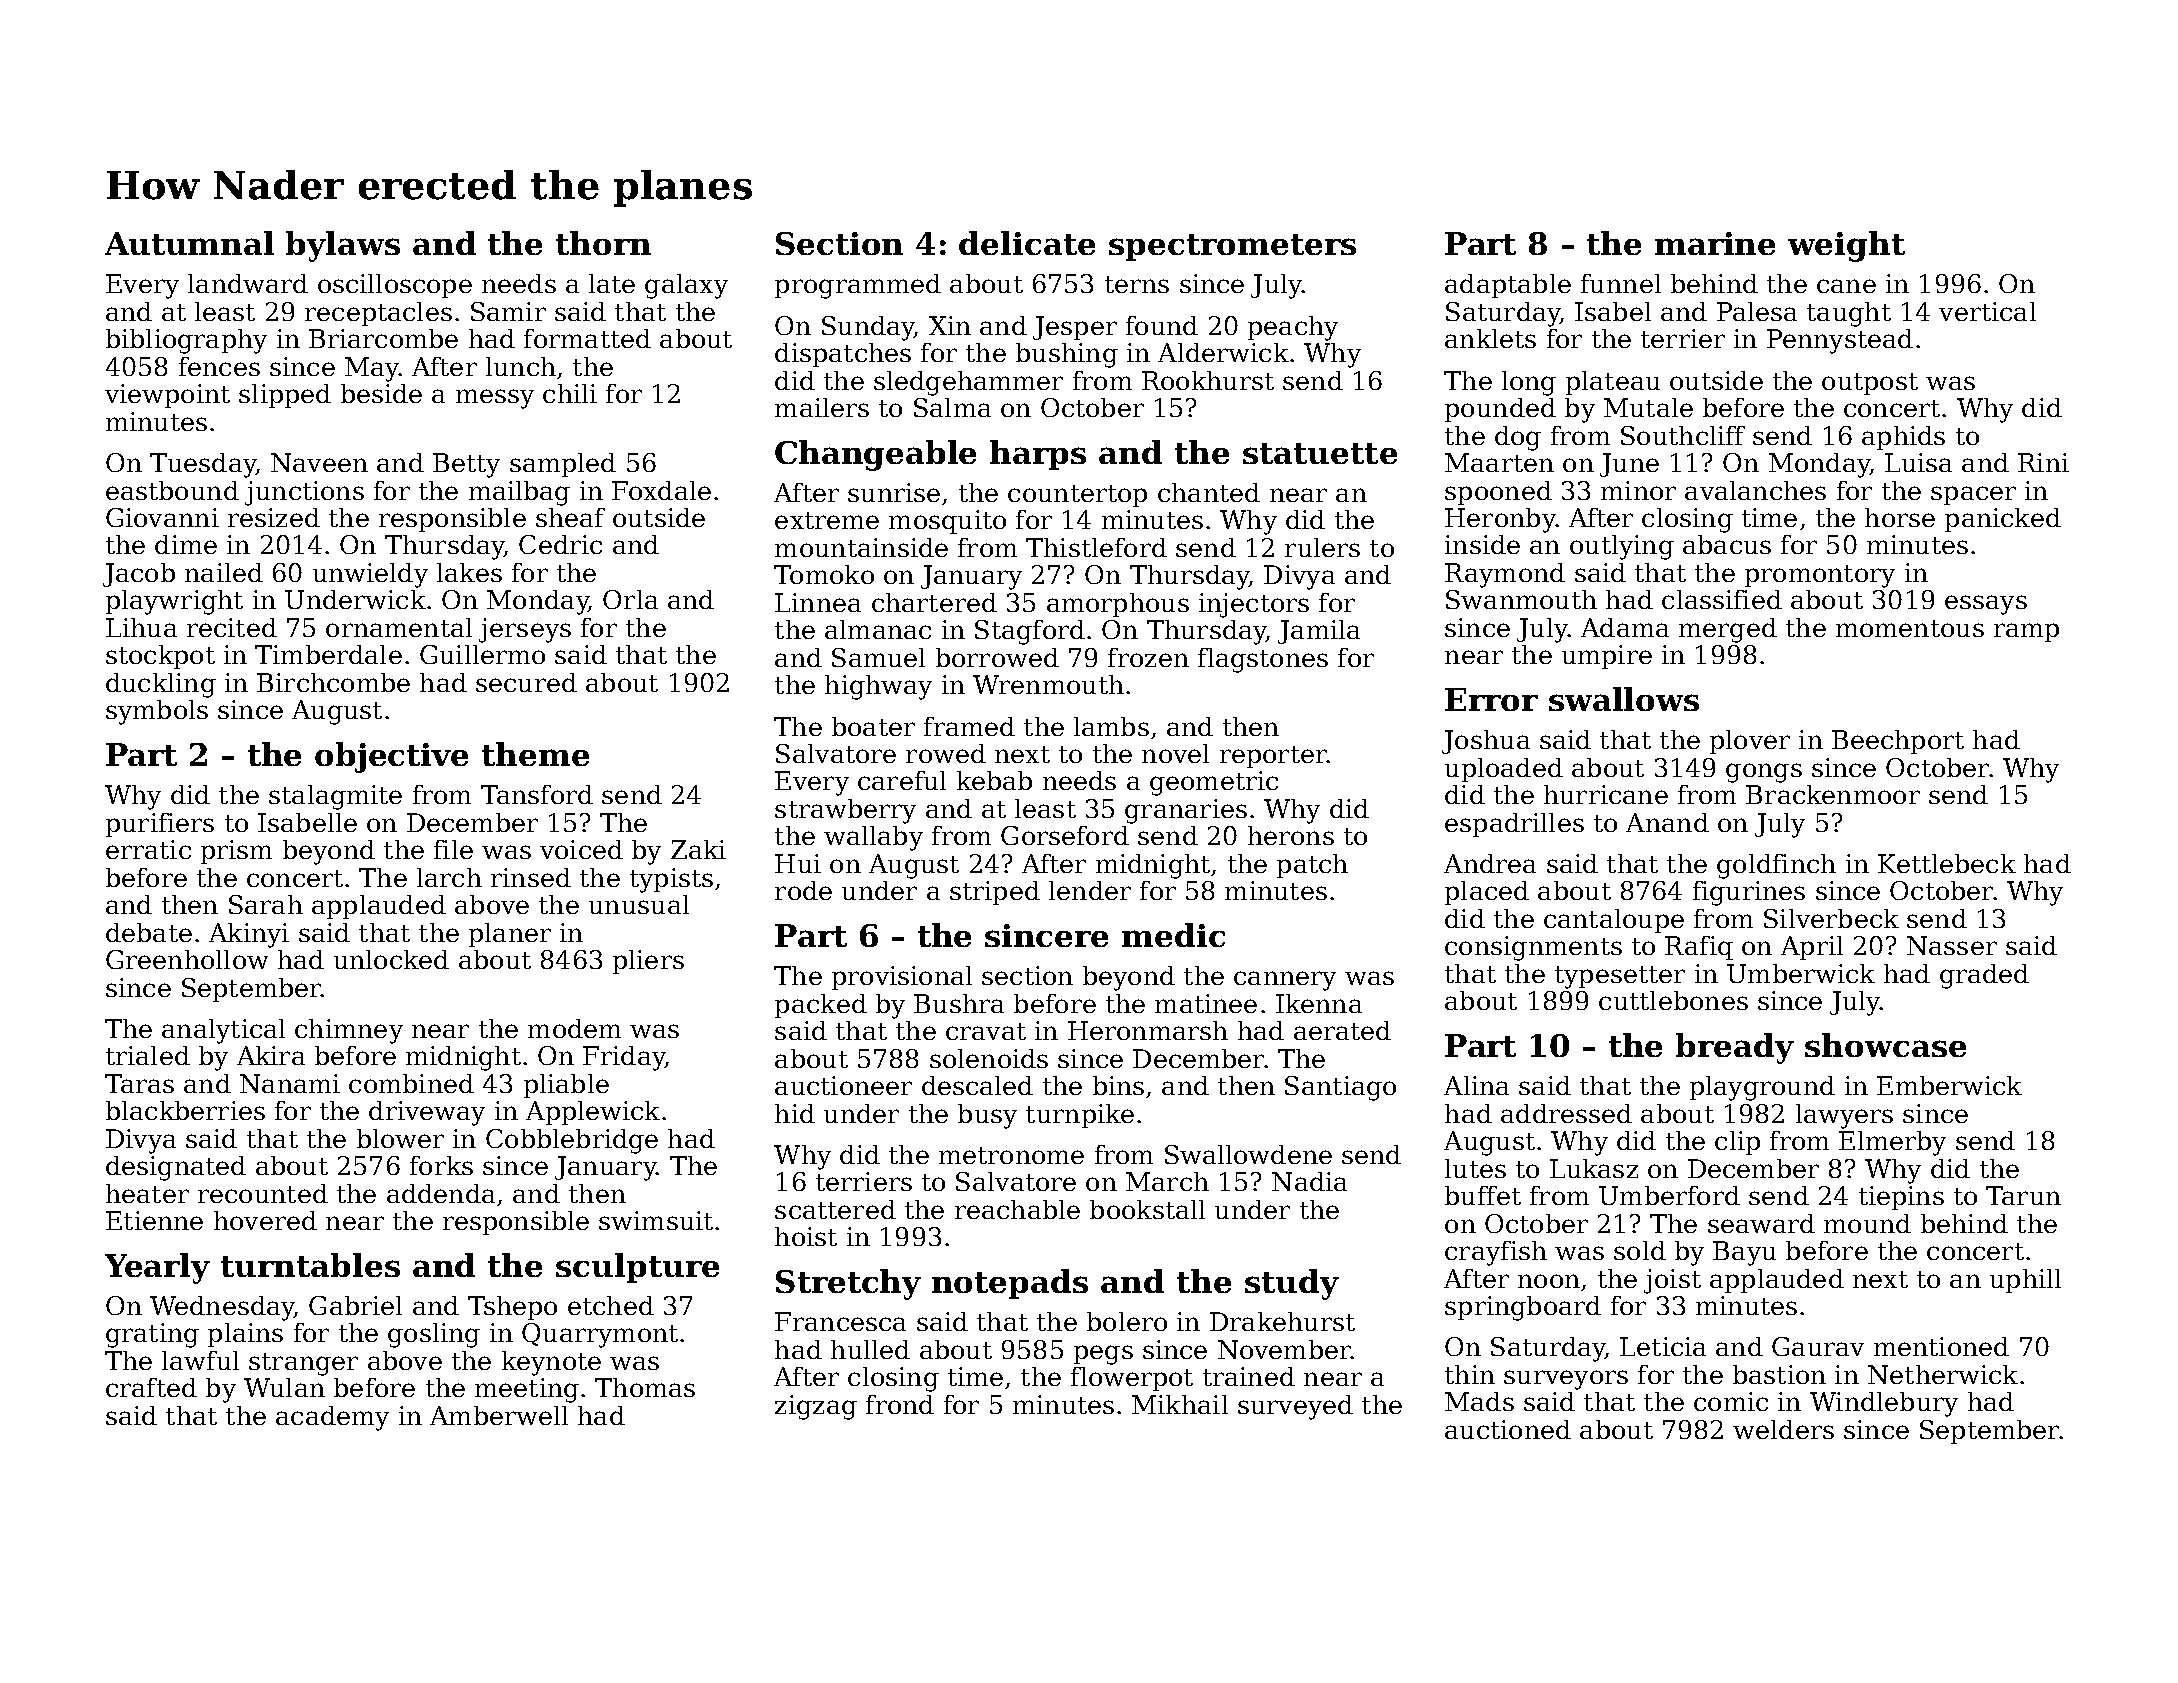  What do you see at coordinates (1030, 632) in the screenshot?
I see `Stagford` at bounding box center [1030, 632].
